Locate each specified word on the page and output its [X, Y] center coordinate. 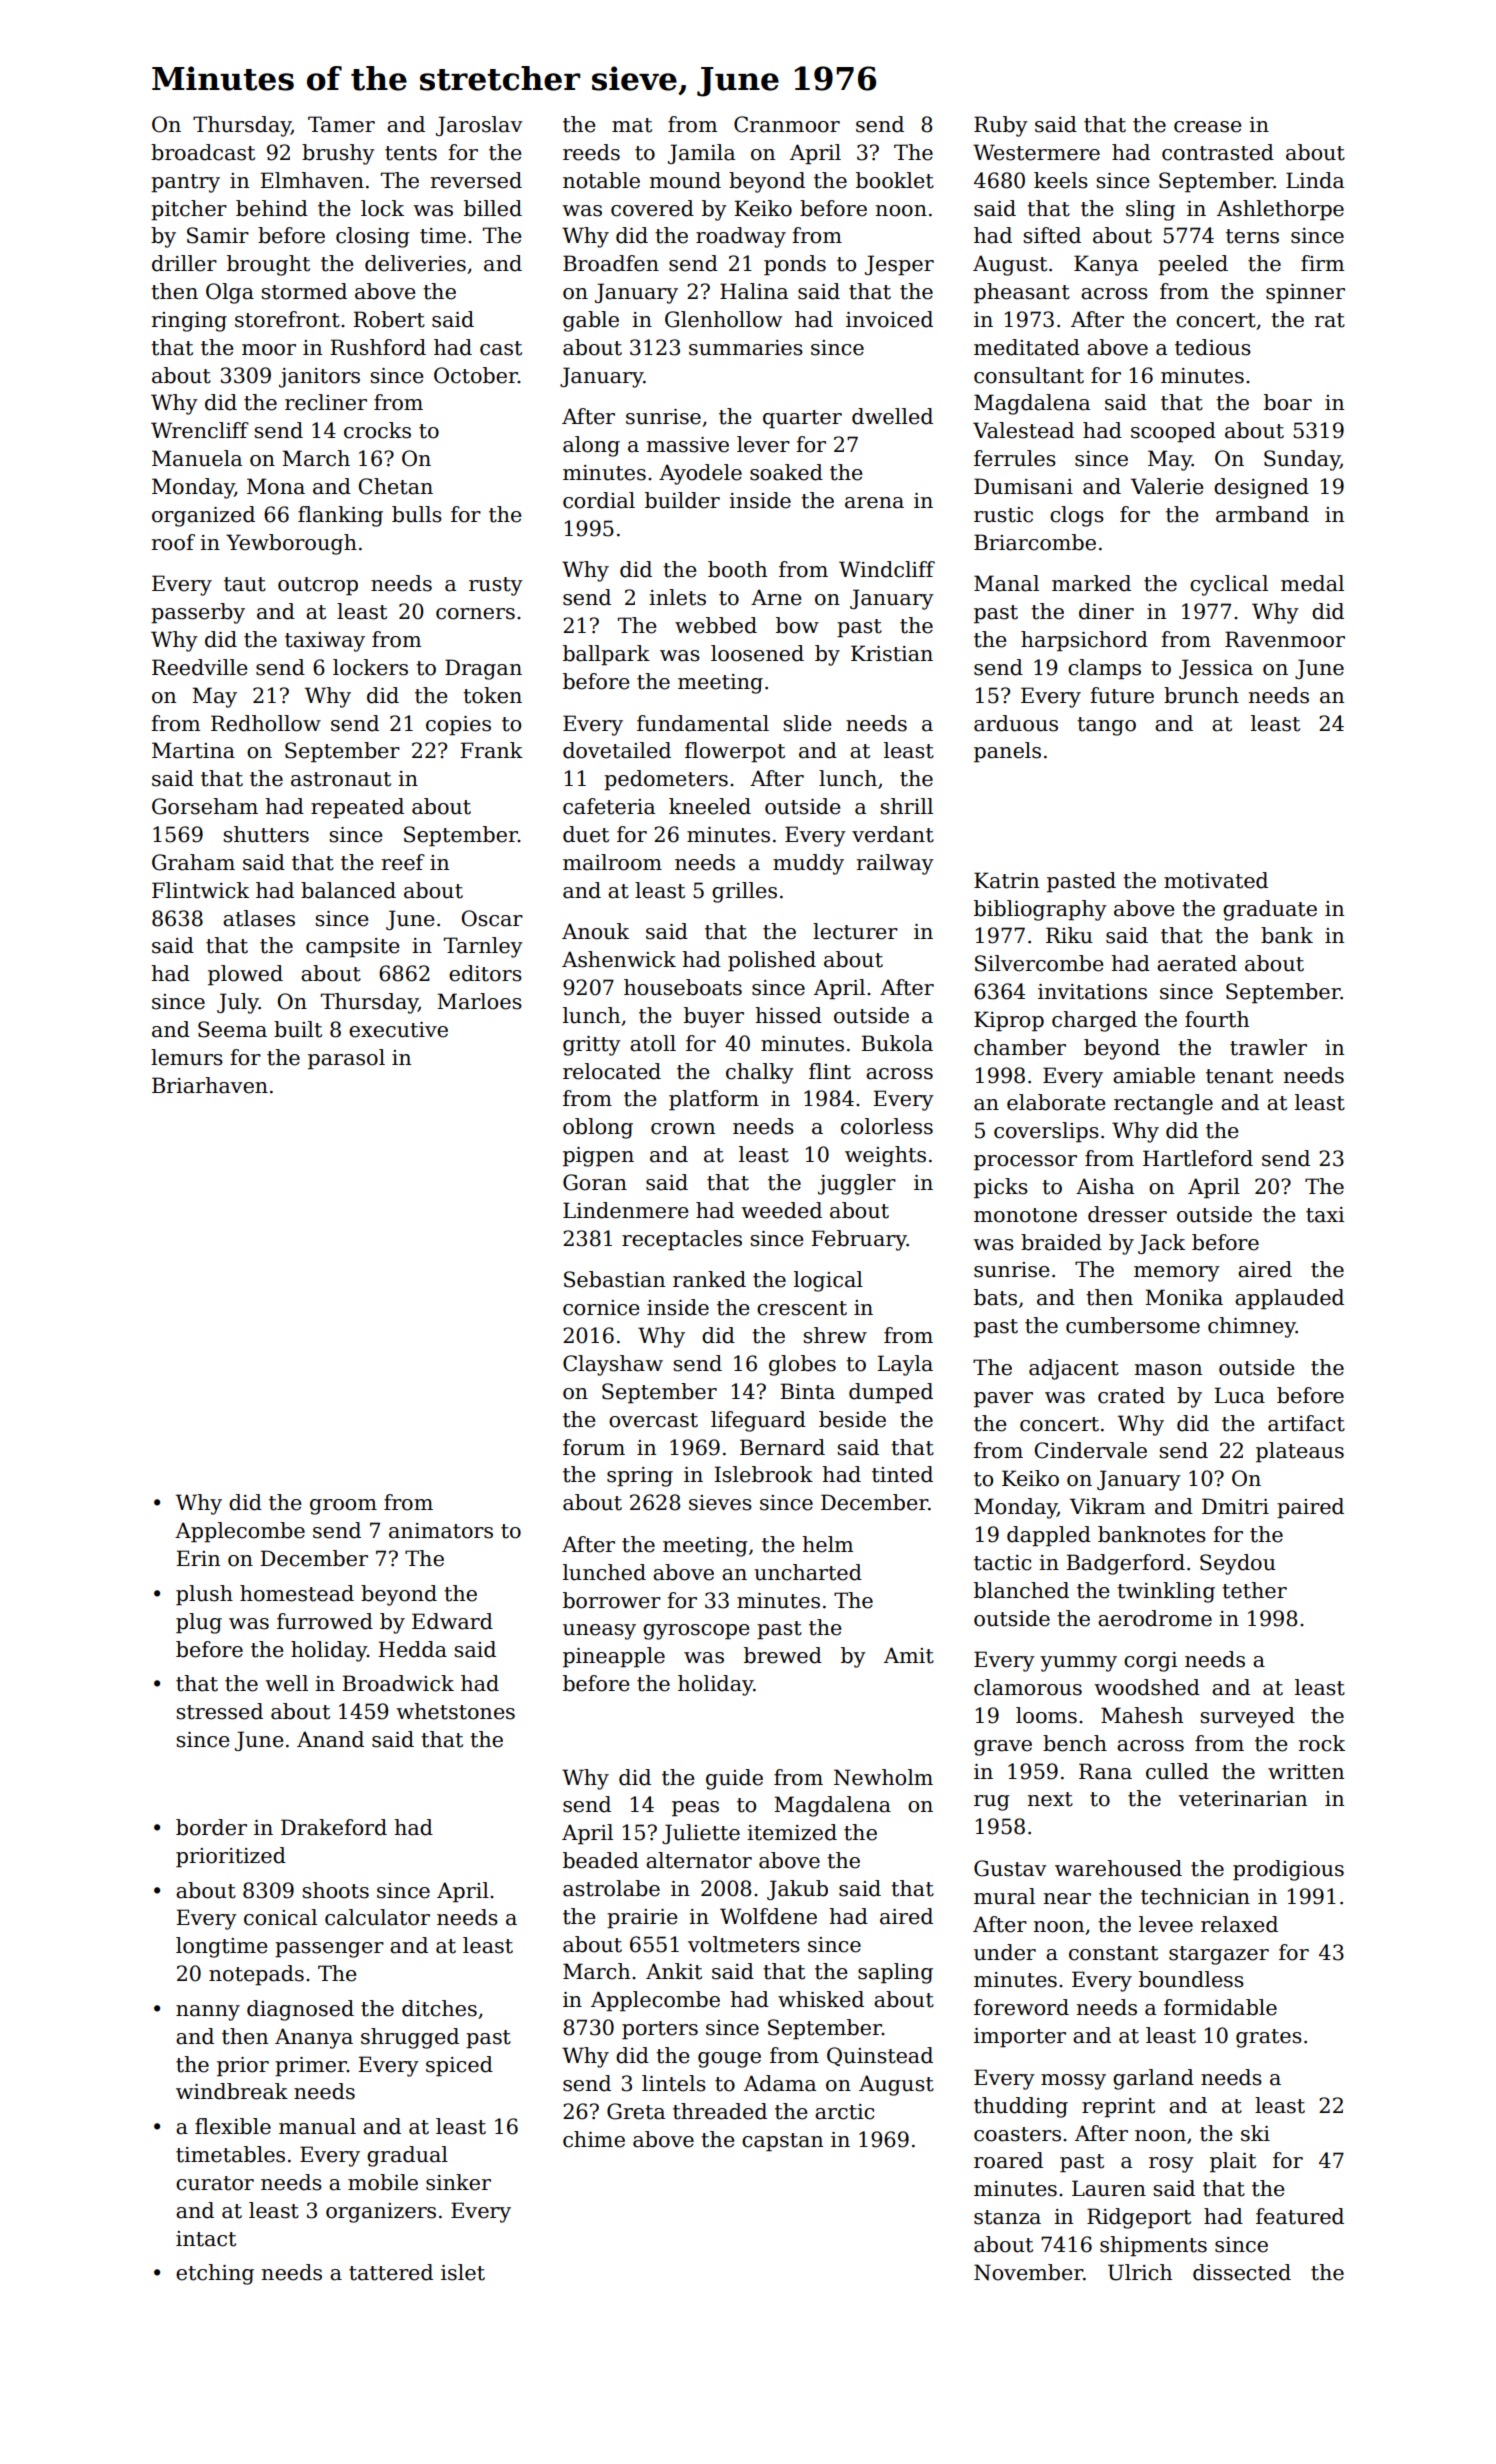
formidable [1220, 2007]
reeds [591, 152]
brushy [338, 154]
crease [1207, 127]
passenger [329, 1950]
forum [594, 1447]
